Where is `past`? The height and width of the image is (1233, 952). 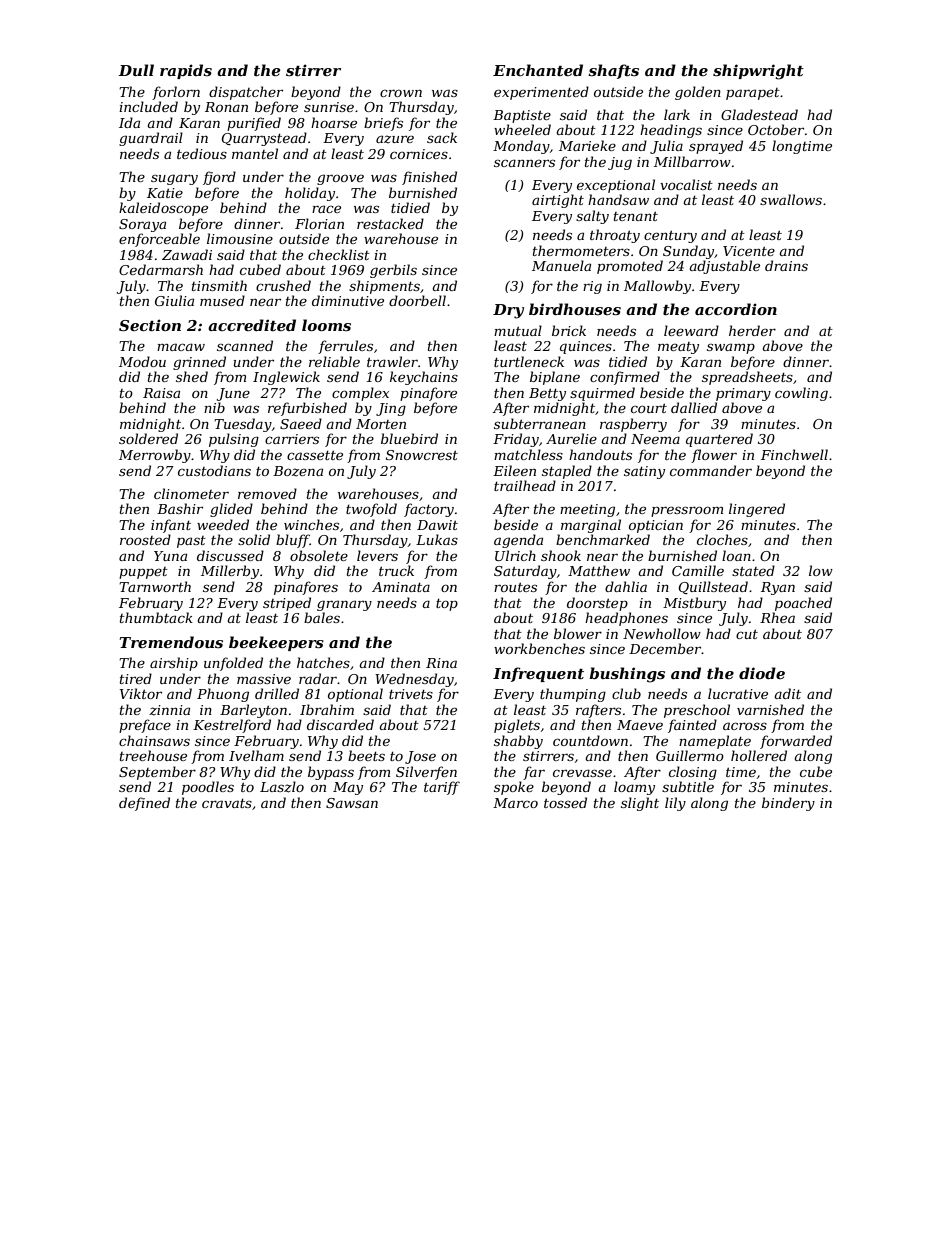 past is located at coordinates (191, 542).
